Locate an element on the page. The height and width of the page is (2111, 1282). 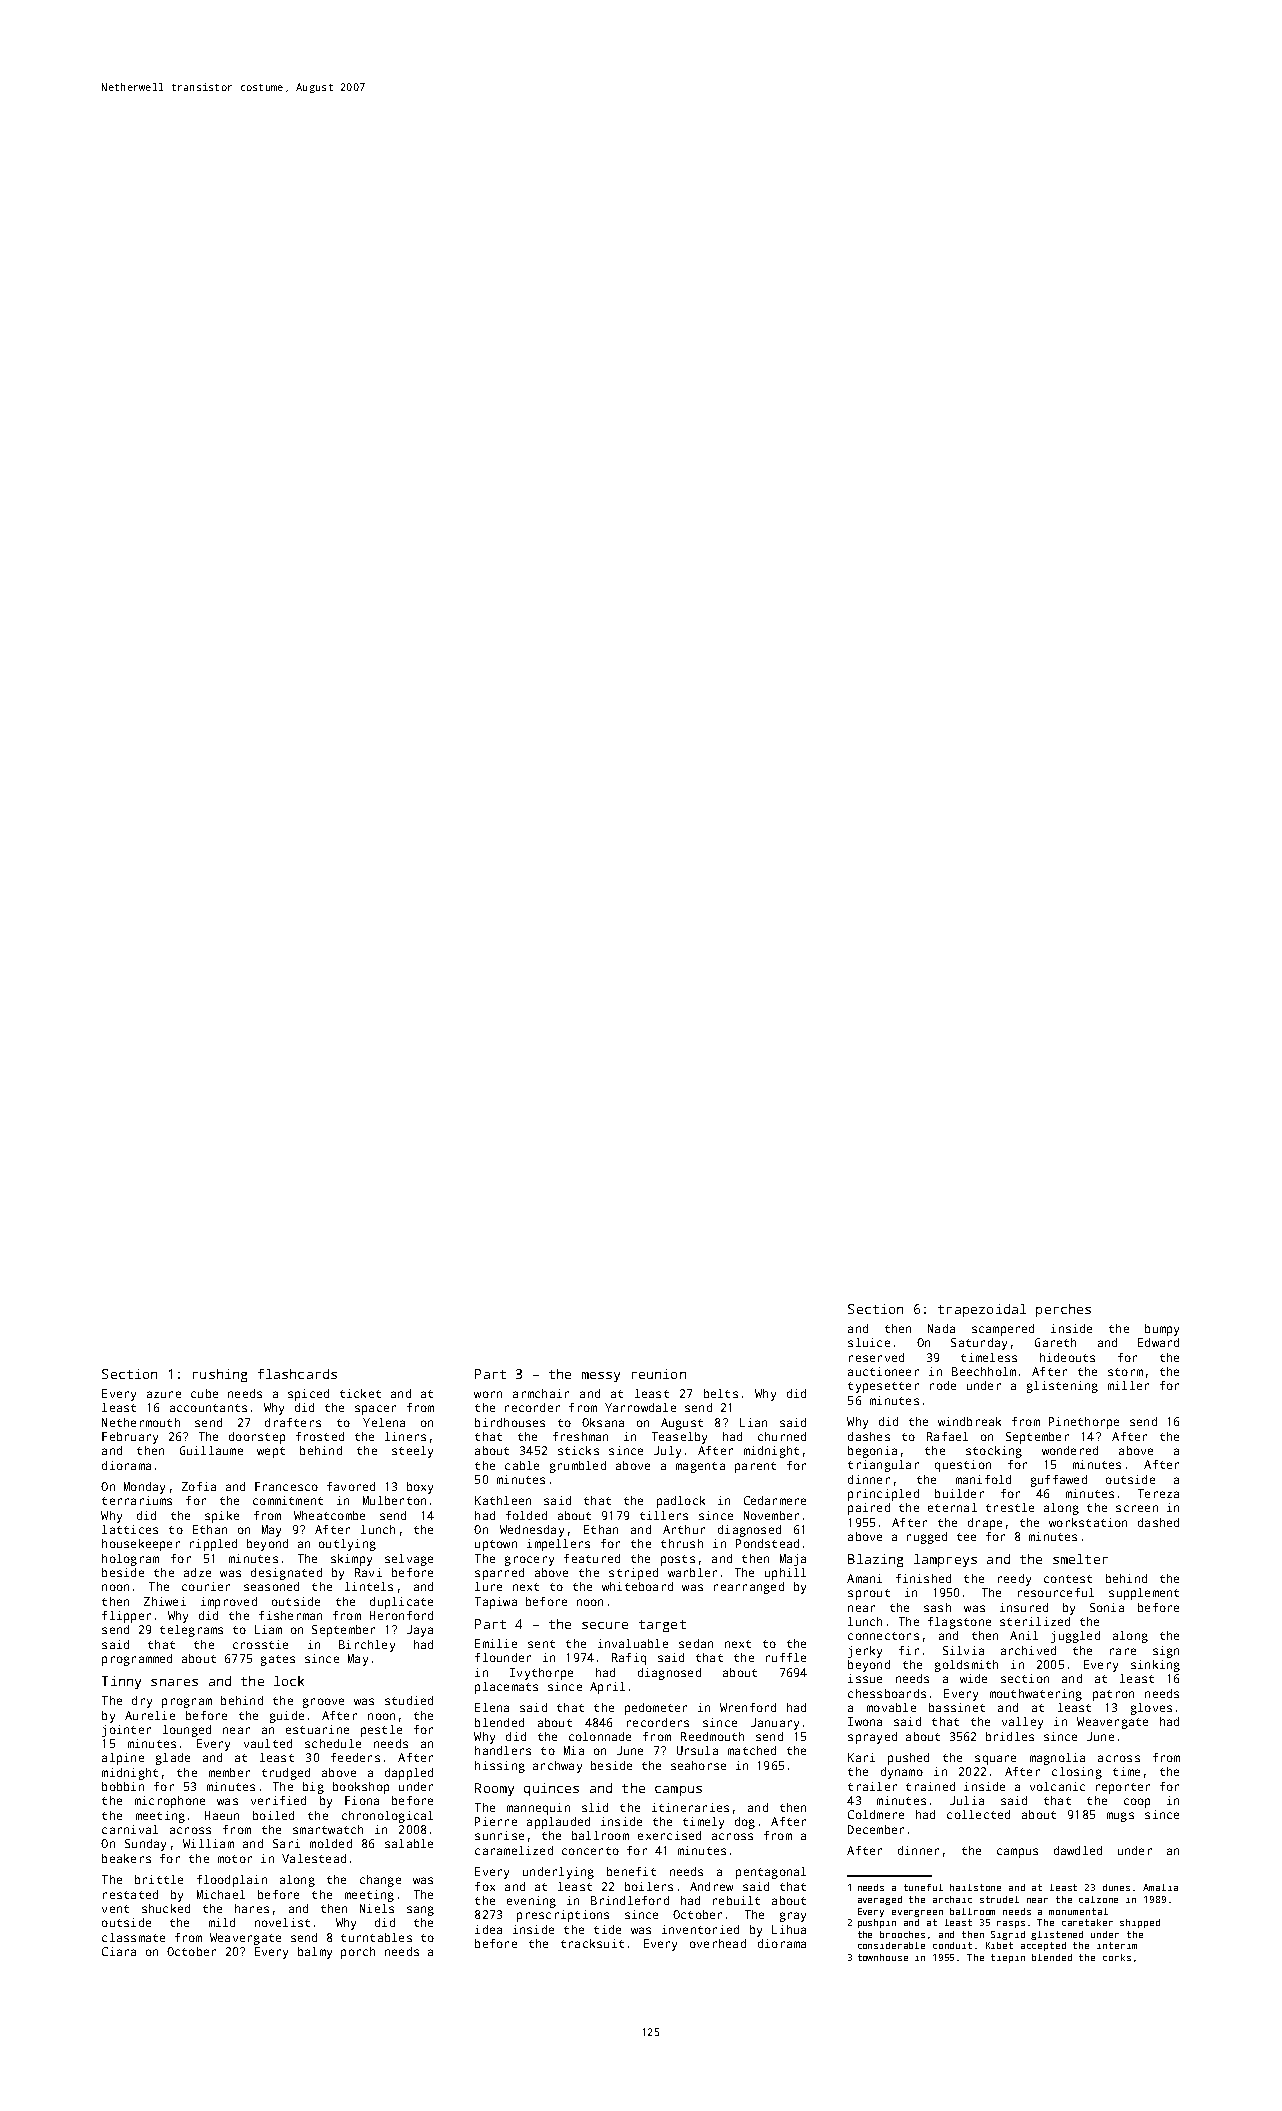
freshman is located at coordinates (580, 1436).
